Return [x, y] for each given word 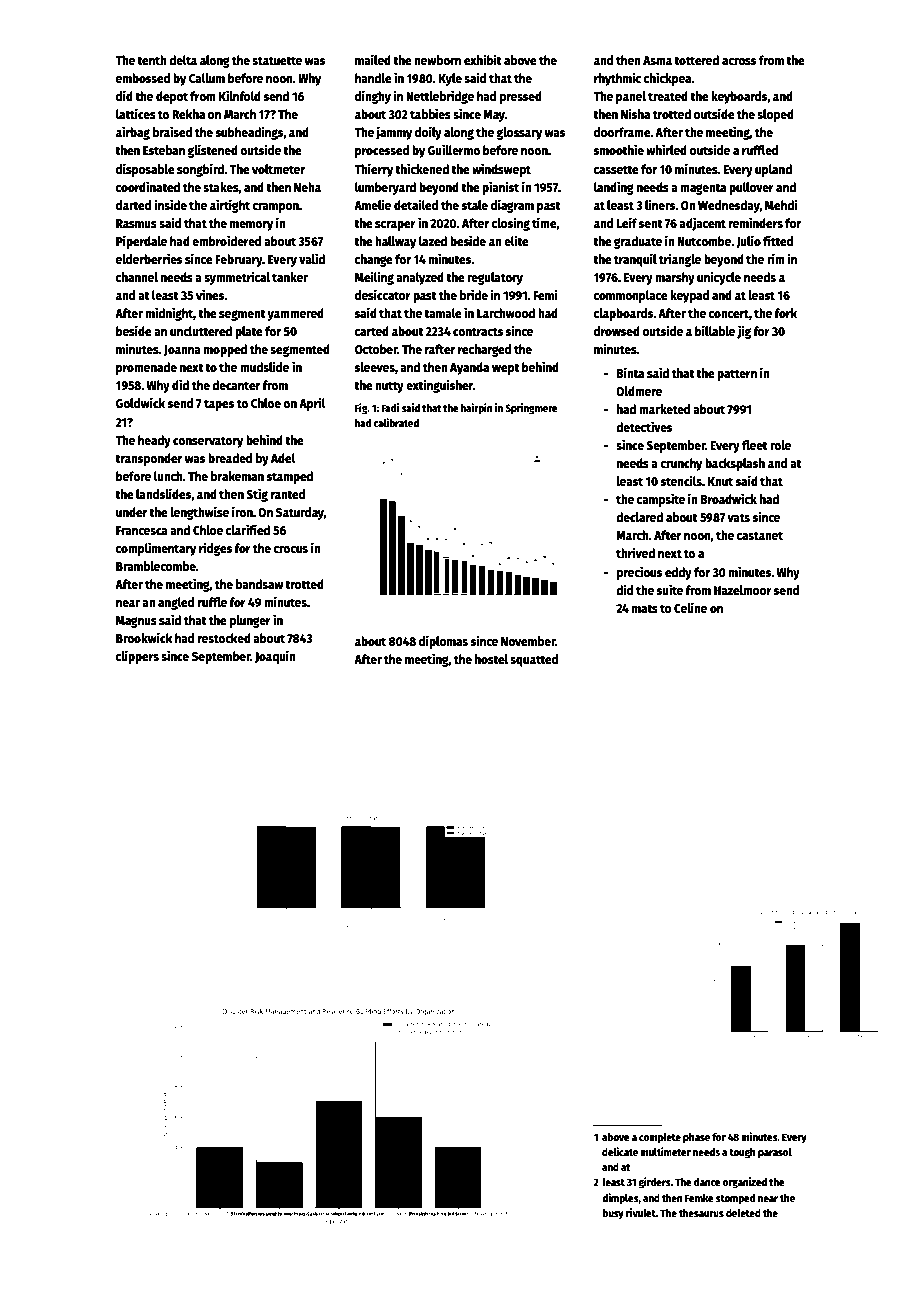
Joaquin [275, 657]
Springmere [531, 409]
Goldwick [140, 402]
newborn [437, 60]
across [739, 61]
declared [639, 517]
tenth [152, 60]
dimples [620, 1199]
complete [660, 1138]
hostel [491, 659]
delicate [620, 1151]
